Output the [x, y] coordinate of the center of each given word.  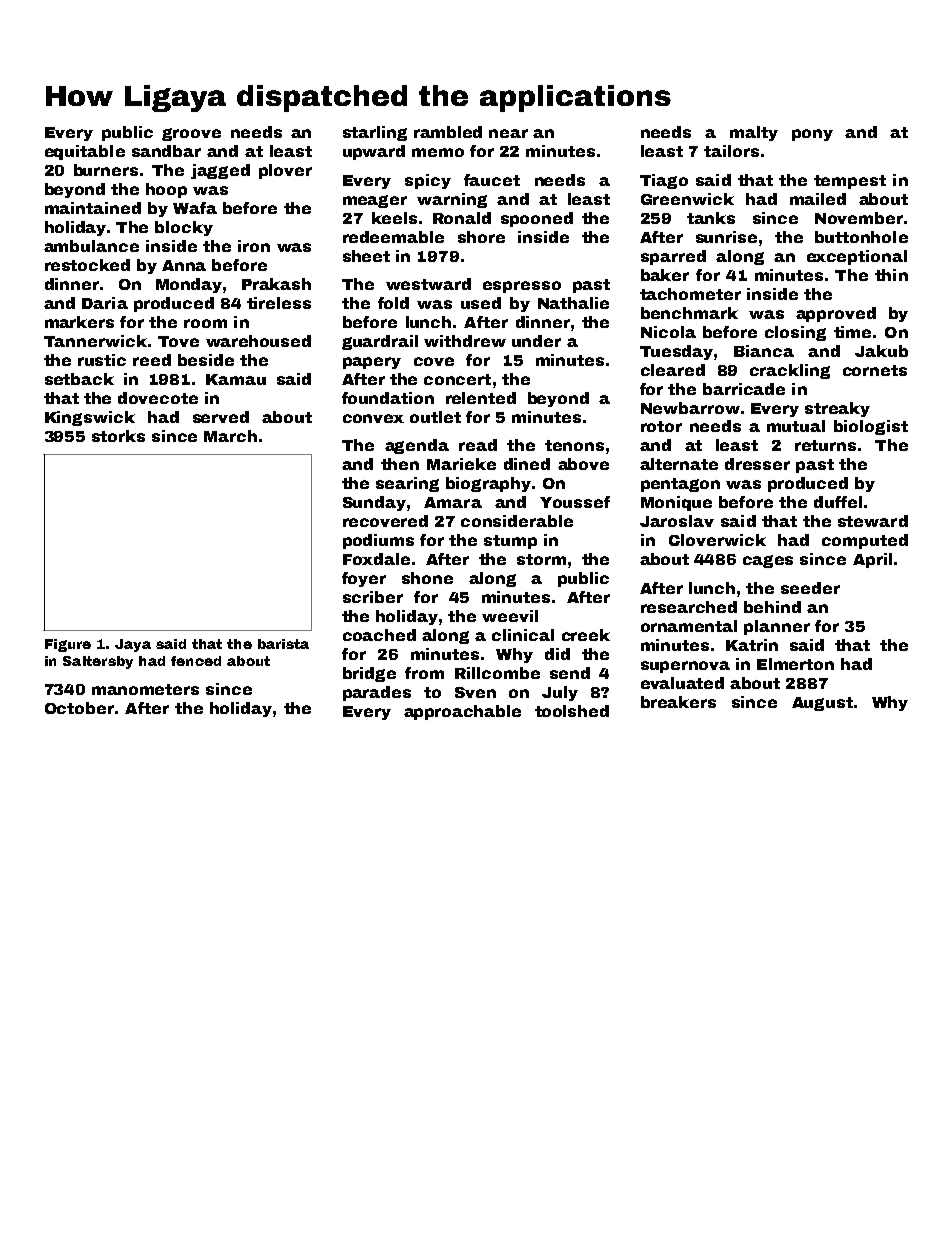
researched [689, 607]
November [859, 218]
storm [541, 559]
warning [452, 200]
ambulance [91, 246]
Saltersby [98, 662]
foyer [364, 579]
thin [891, 275]
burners [106, 170]
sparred [673, 257]
